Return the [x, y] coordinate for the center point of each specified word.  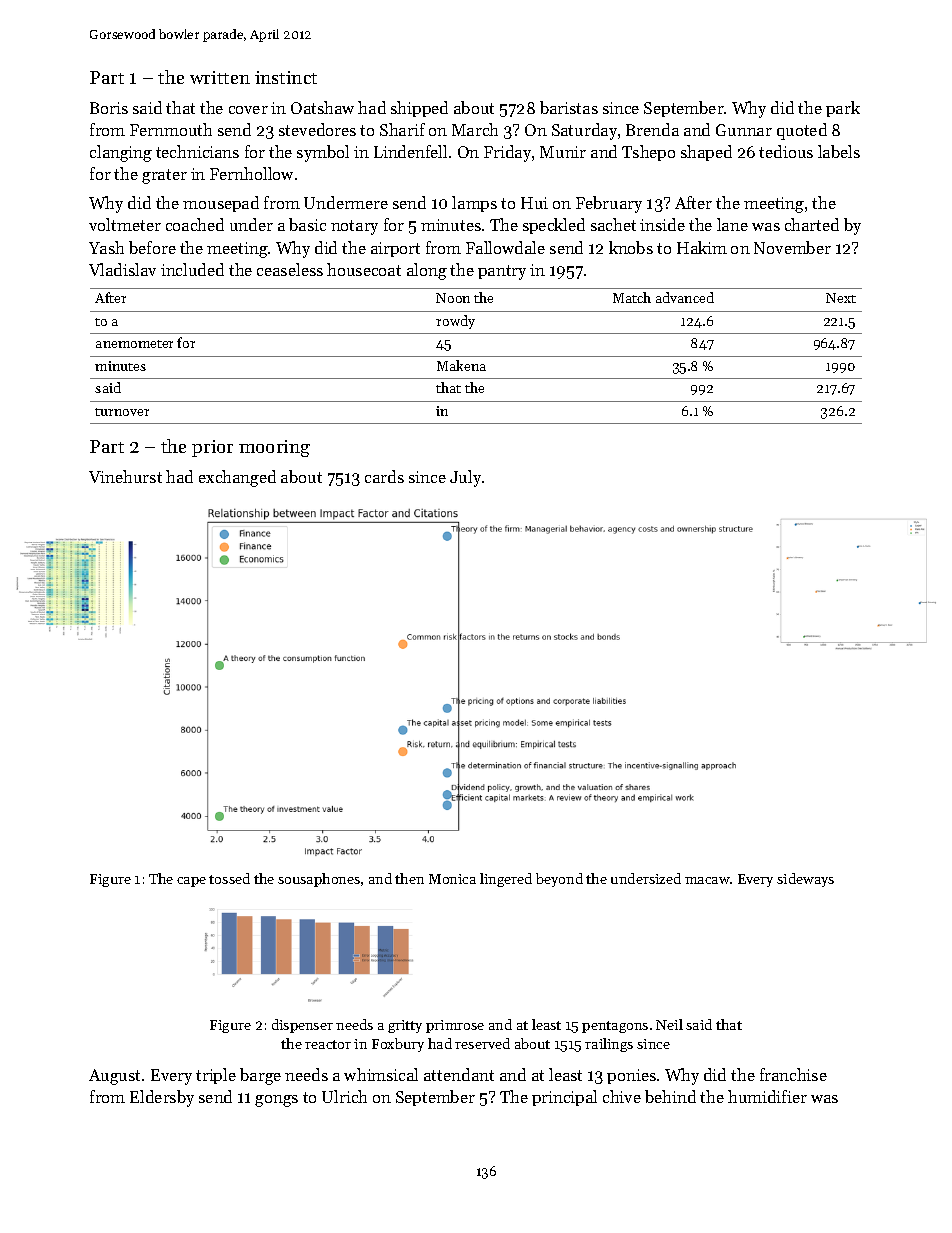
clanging [121, 153]
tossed [229, 878]
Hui [534, 203]
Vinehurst [125, 476]
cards [384, 476]
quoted [802, 131]
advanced [685, 297]
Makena [461, 365]
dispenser [302, 1026]
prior [212, 448]
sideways [805, 880]
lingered [506, 880]
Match [632, 297]
